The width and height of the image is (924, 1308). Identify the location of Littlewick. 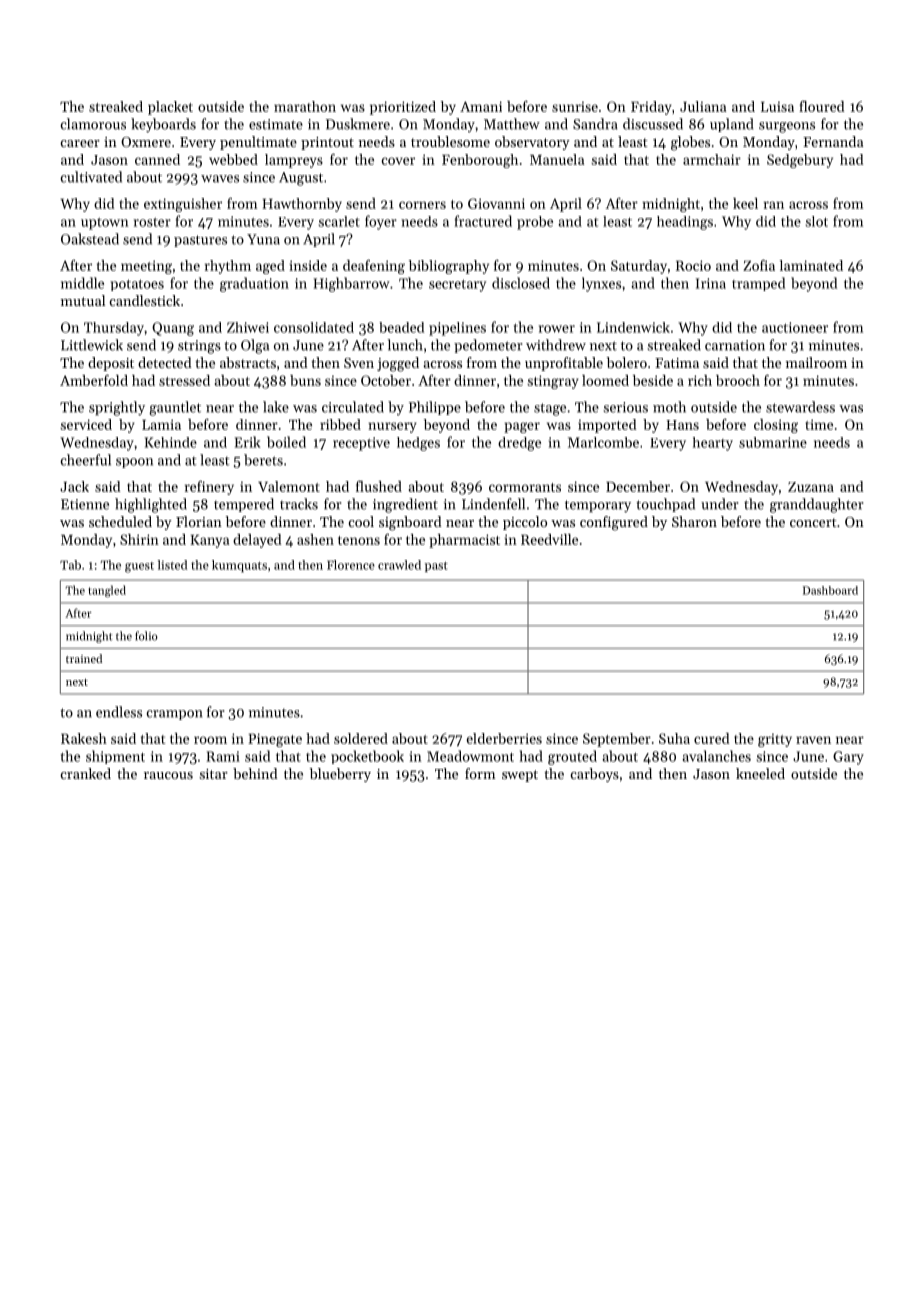
(92, 345).
